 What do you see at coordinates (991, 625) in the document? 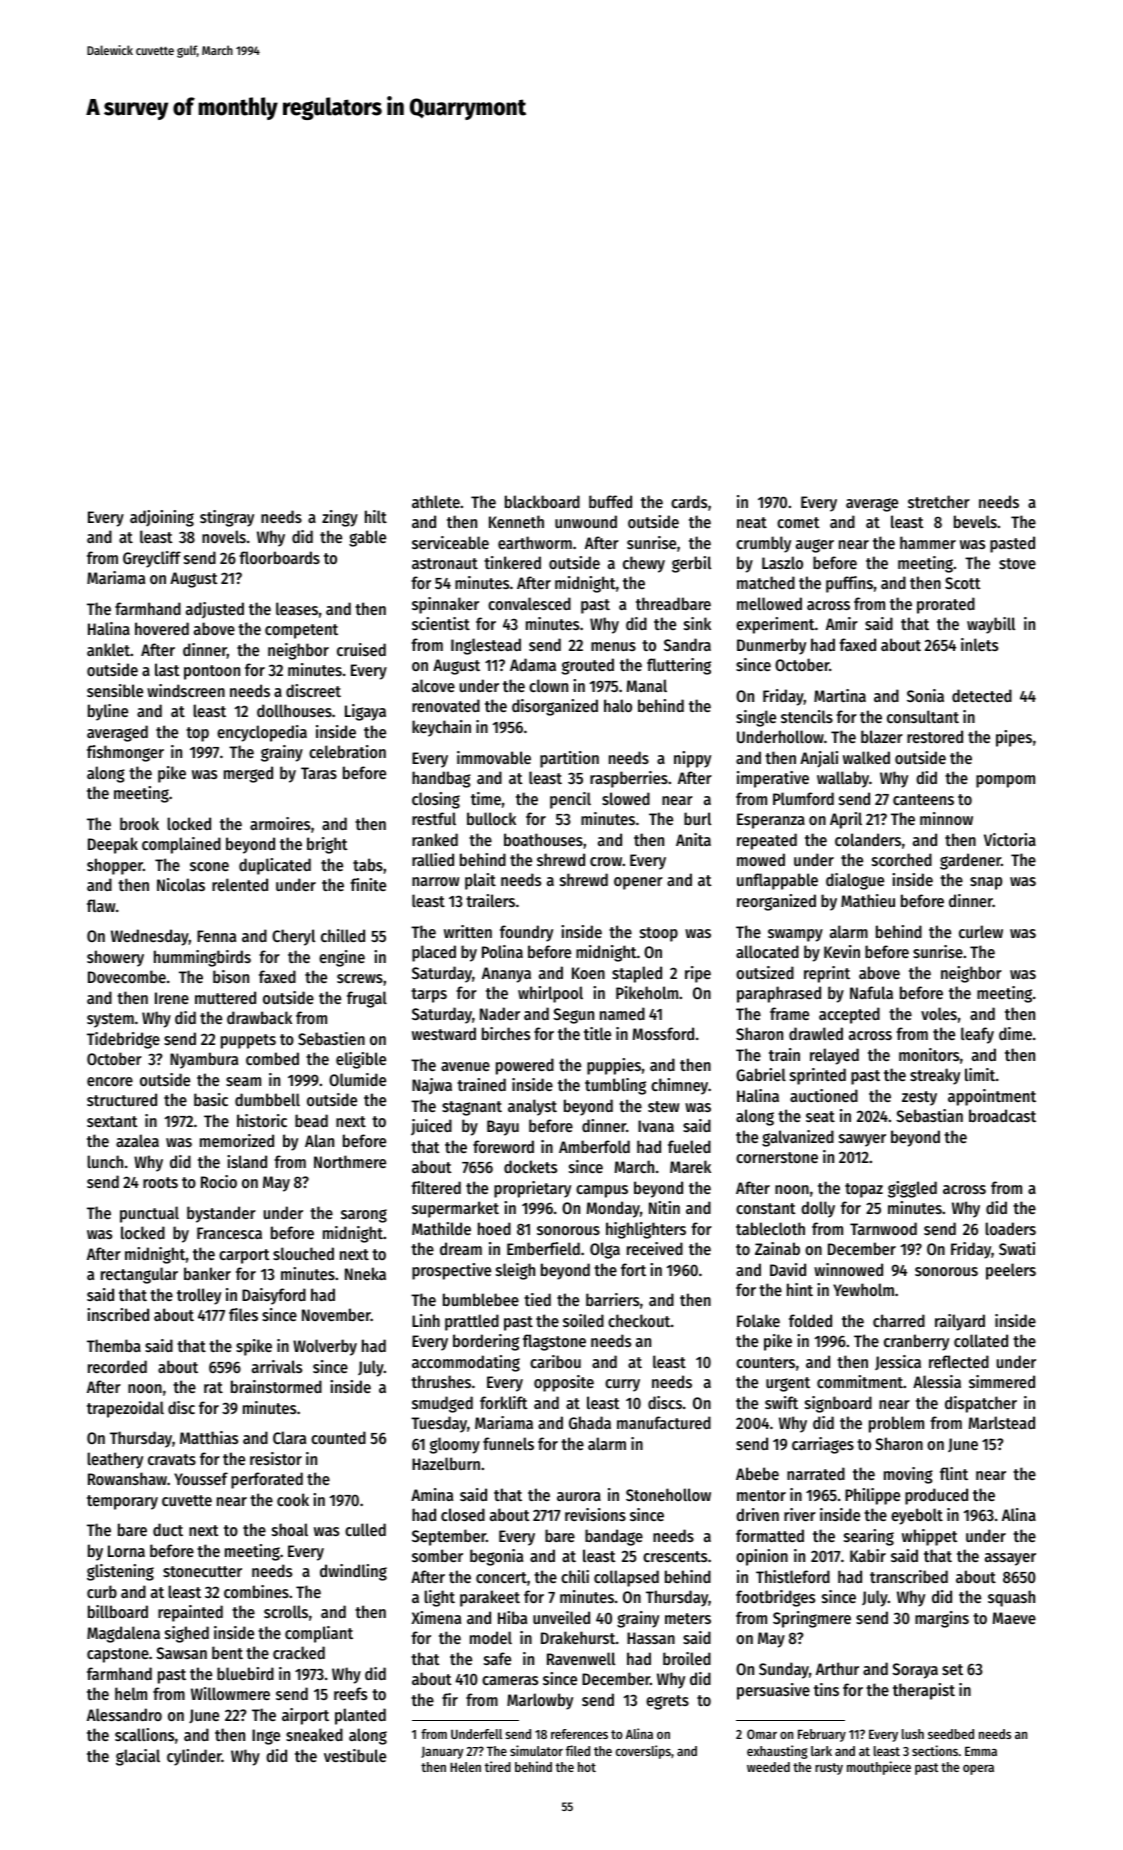
I see `waybill` at bounding box center [991, 625].
